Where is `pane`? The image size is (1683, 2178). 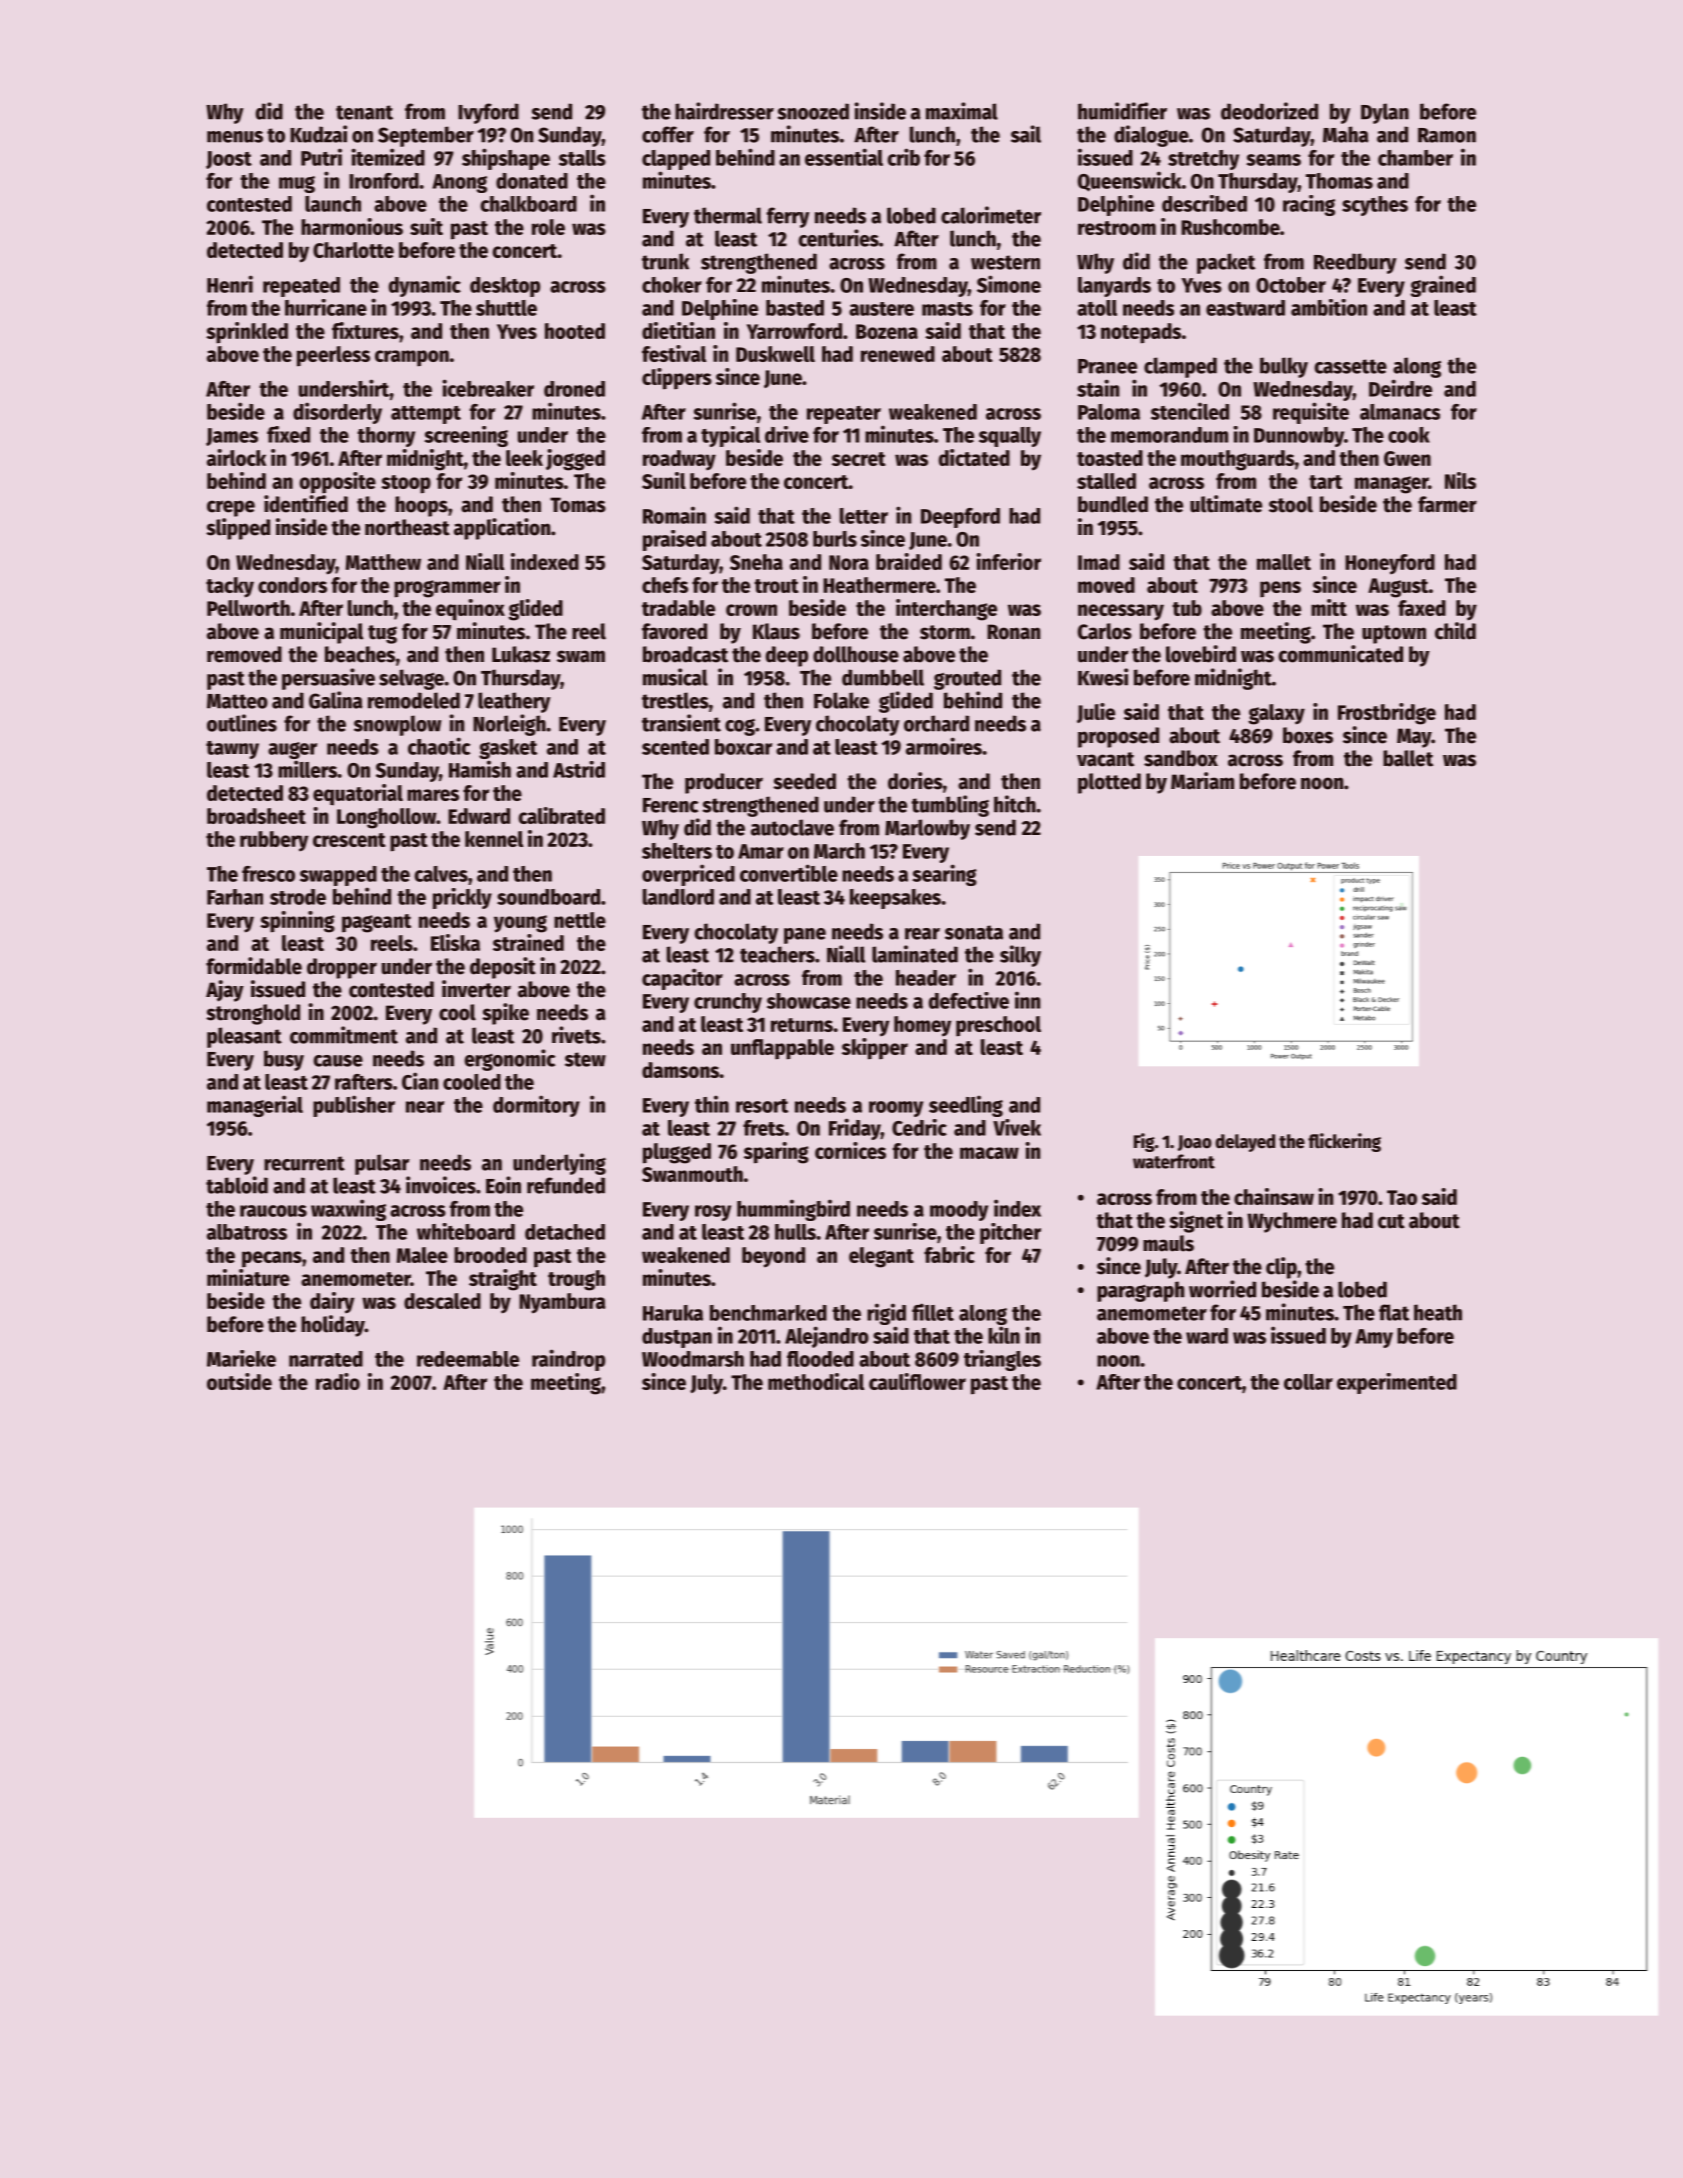 pane is located at coordinates (805, 936).
